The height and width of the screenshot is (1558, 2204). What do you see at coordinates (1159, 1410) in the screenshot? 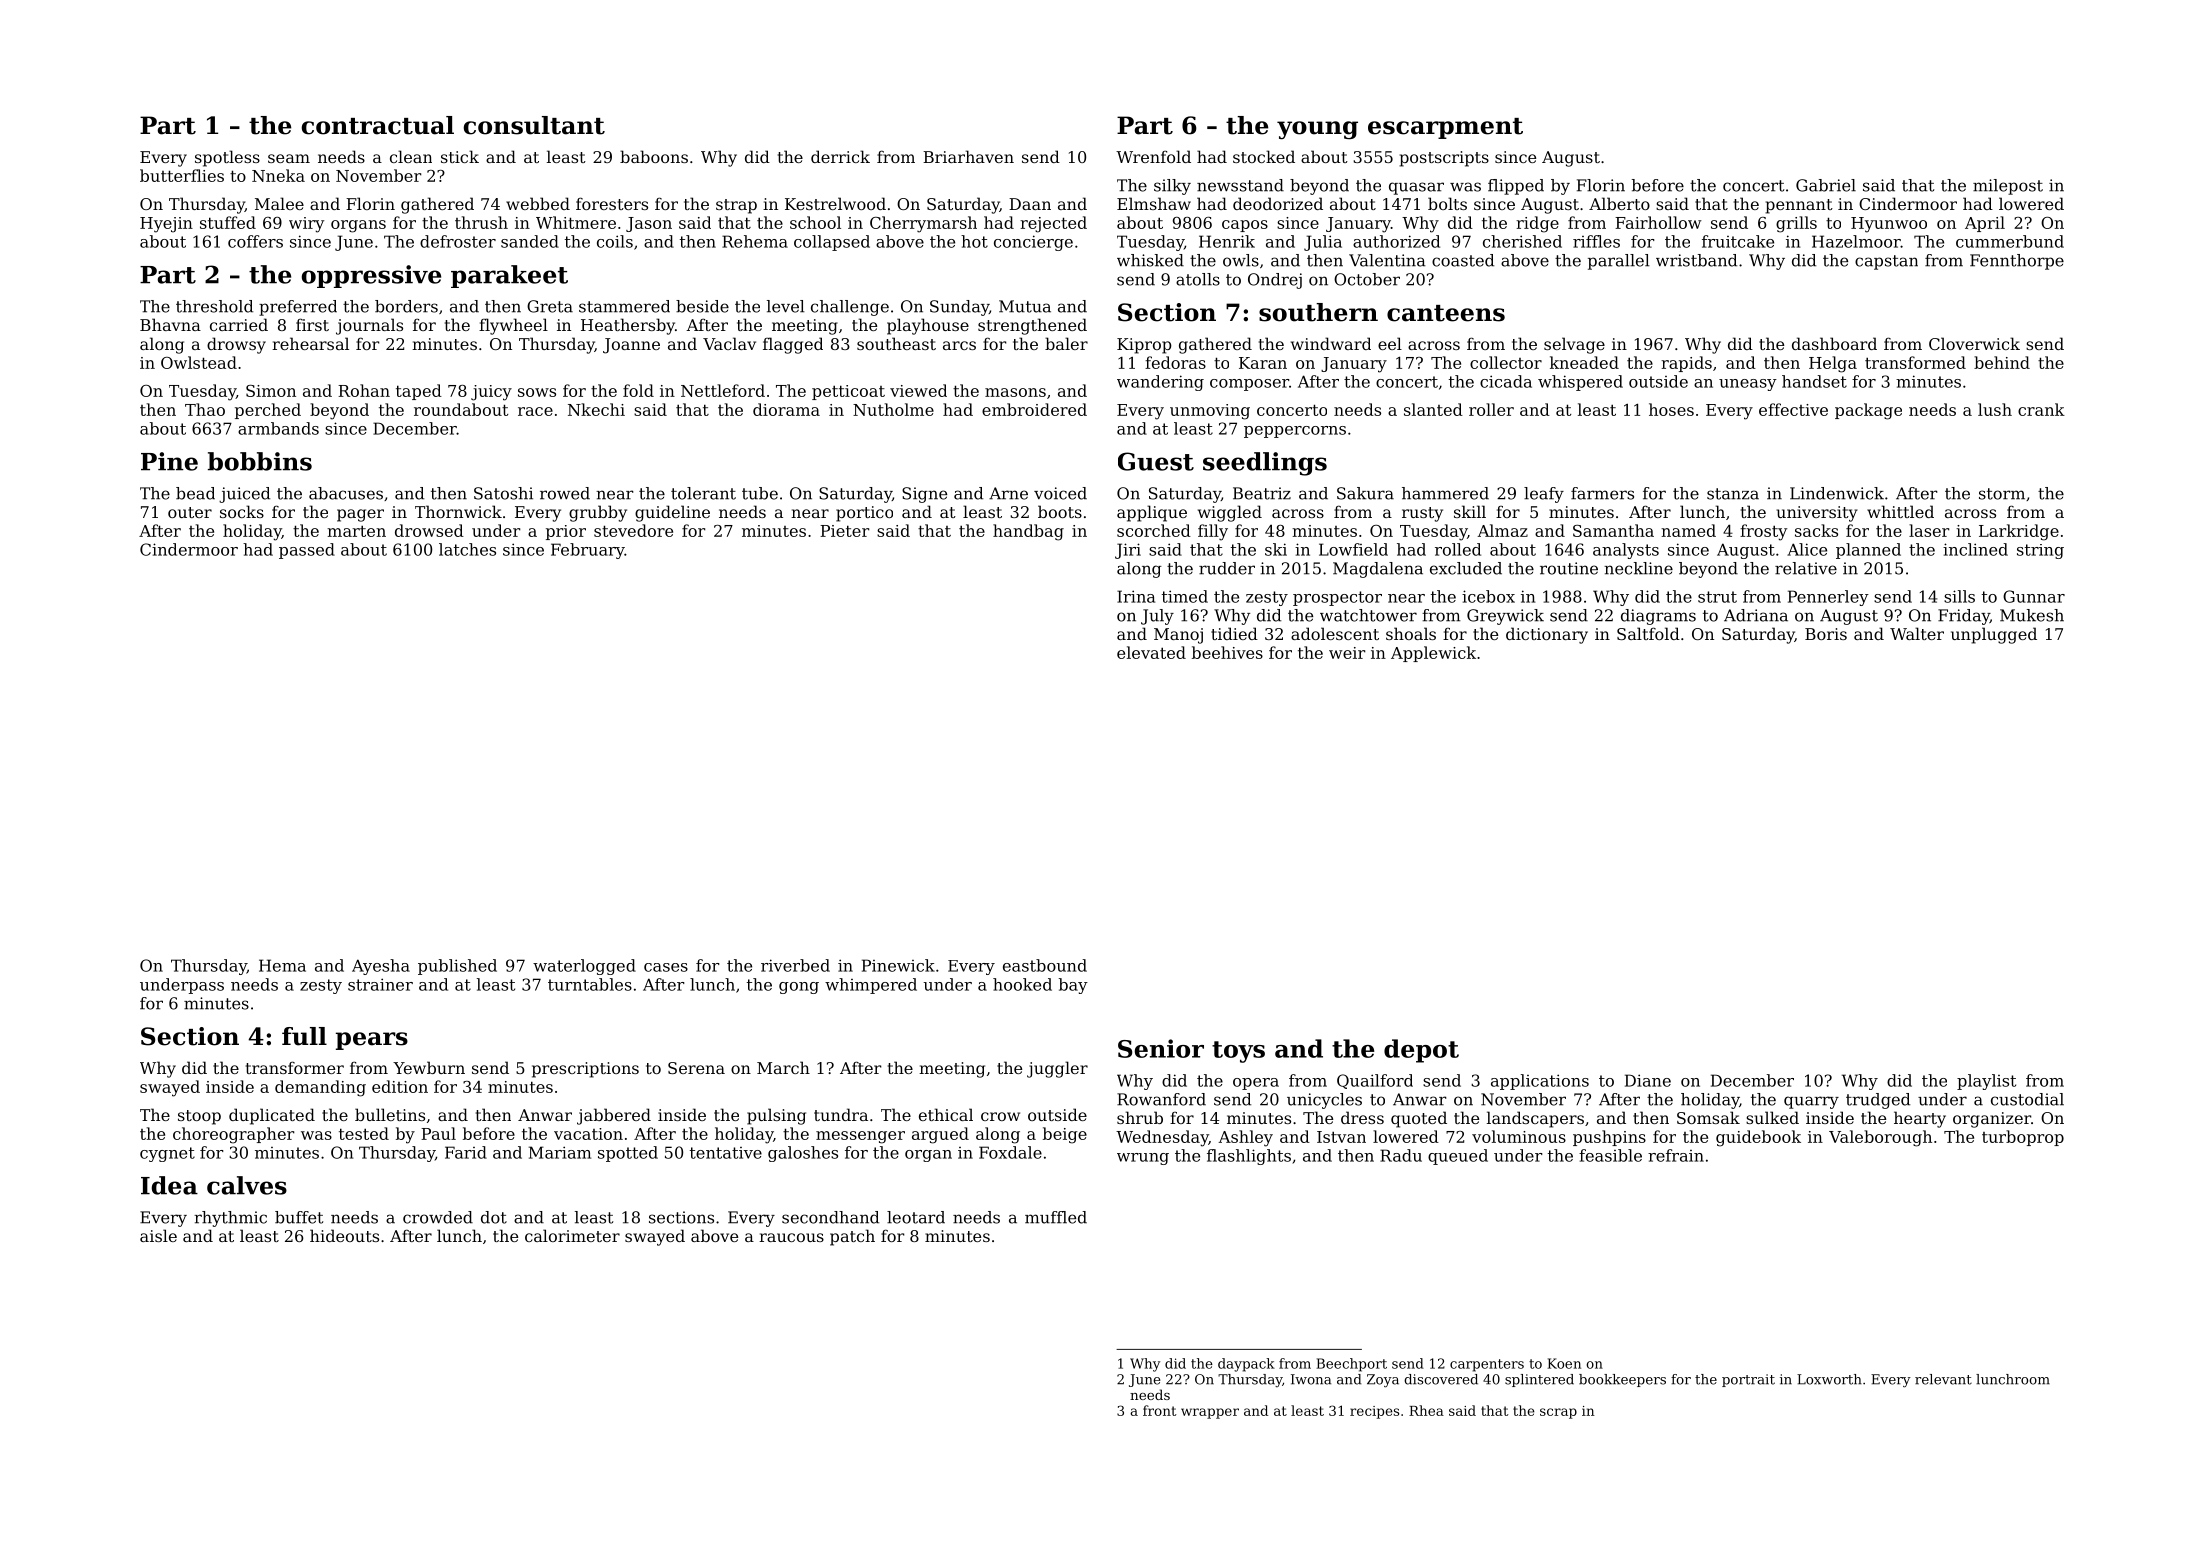
I see `front` at bounding box center [1159, 1410].
